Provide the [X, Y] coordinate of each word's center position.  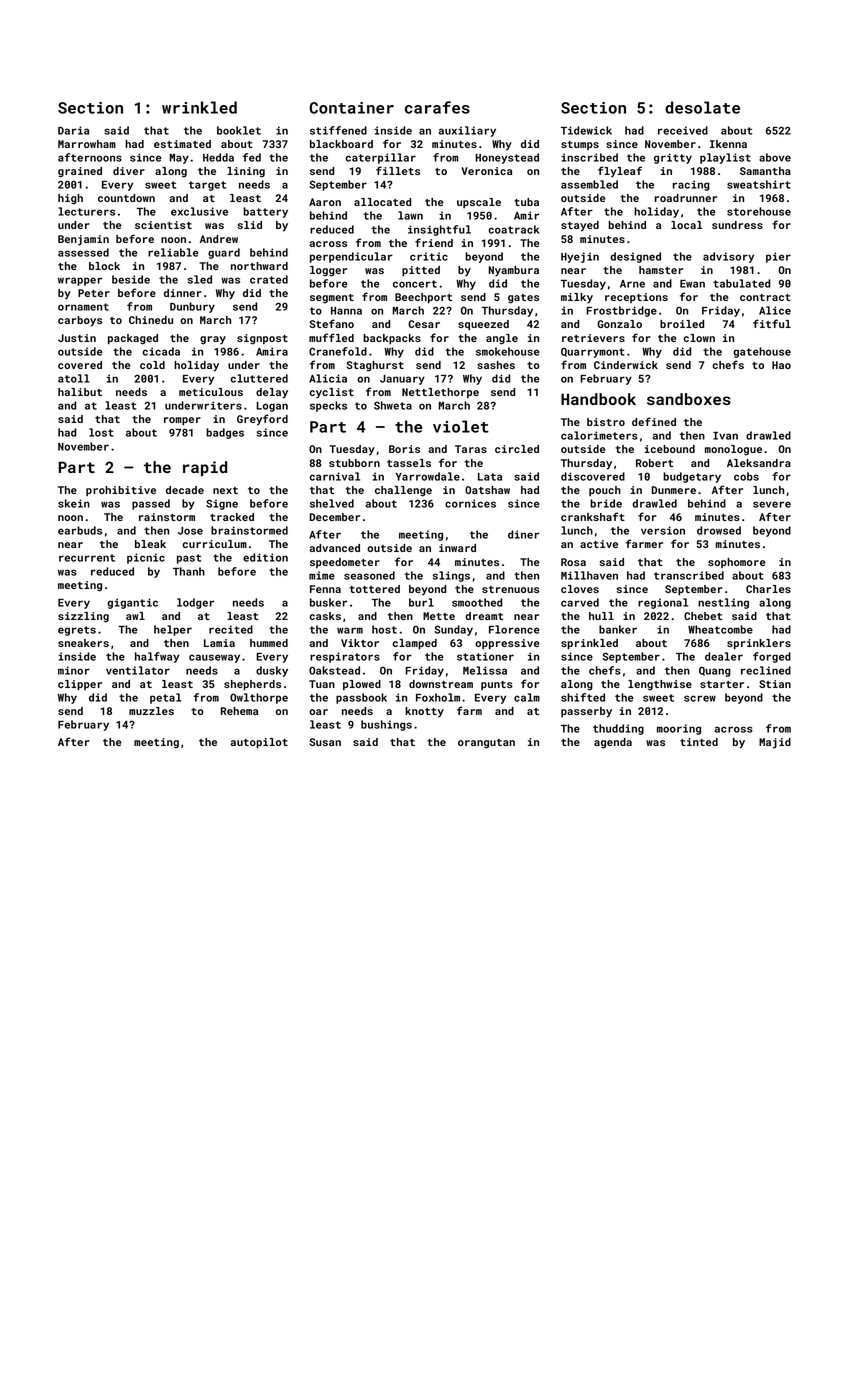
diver [129, 171]
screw [700, 698]
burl [421, 602]
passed [151, 504]
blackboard [341, 144]
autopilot [259, 743]
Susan [325, 742]
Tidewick [586, 130]
